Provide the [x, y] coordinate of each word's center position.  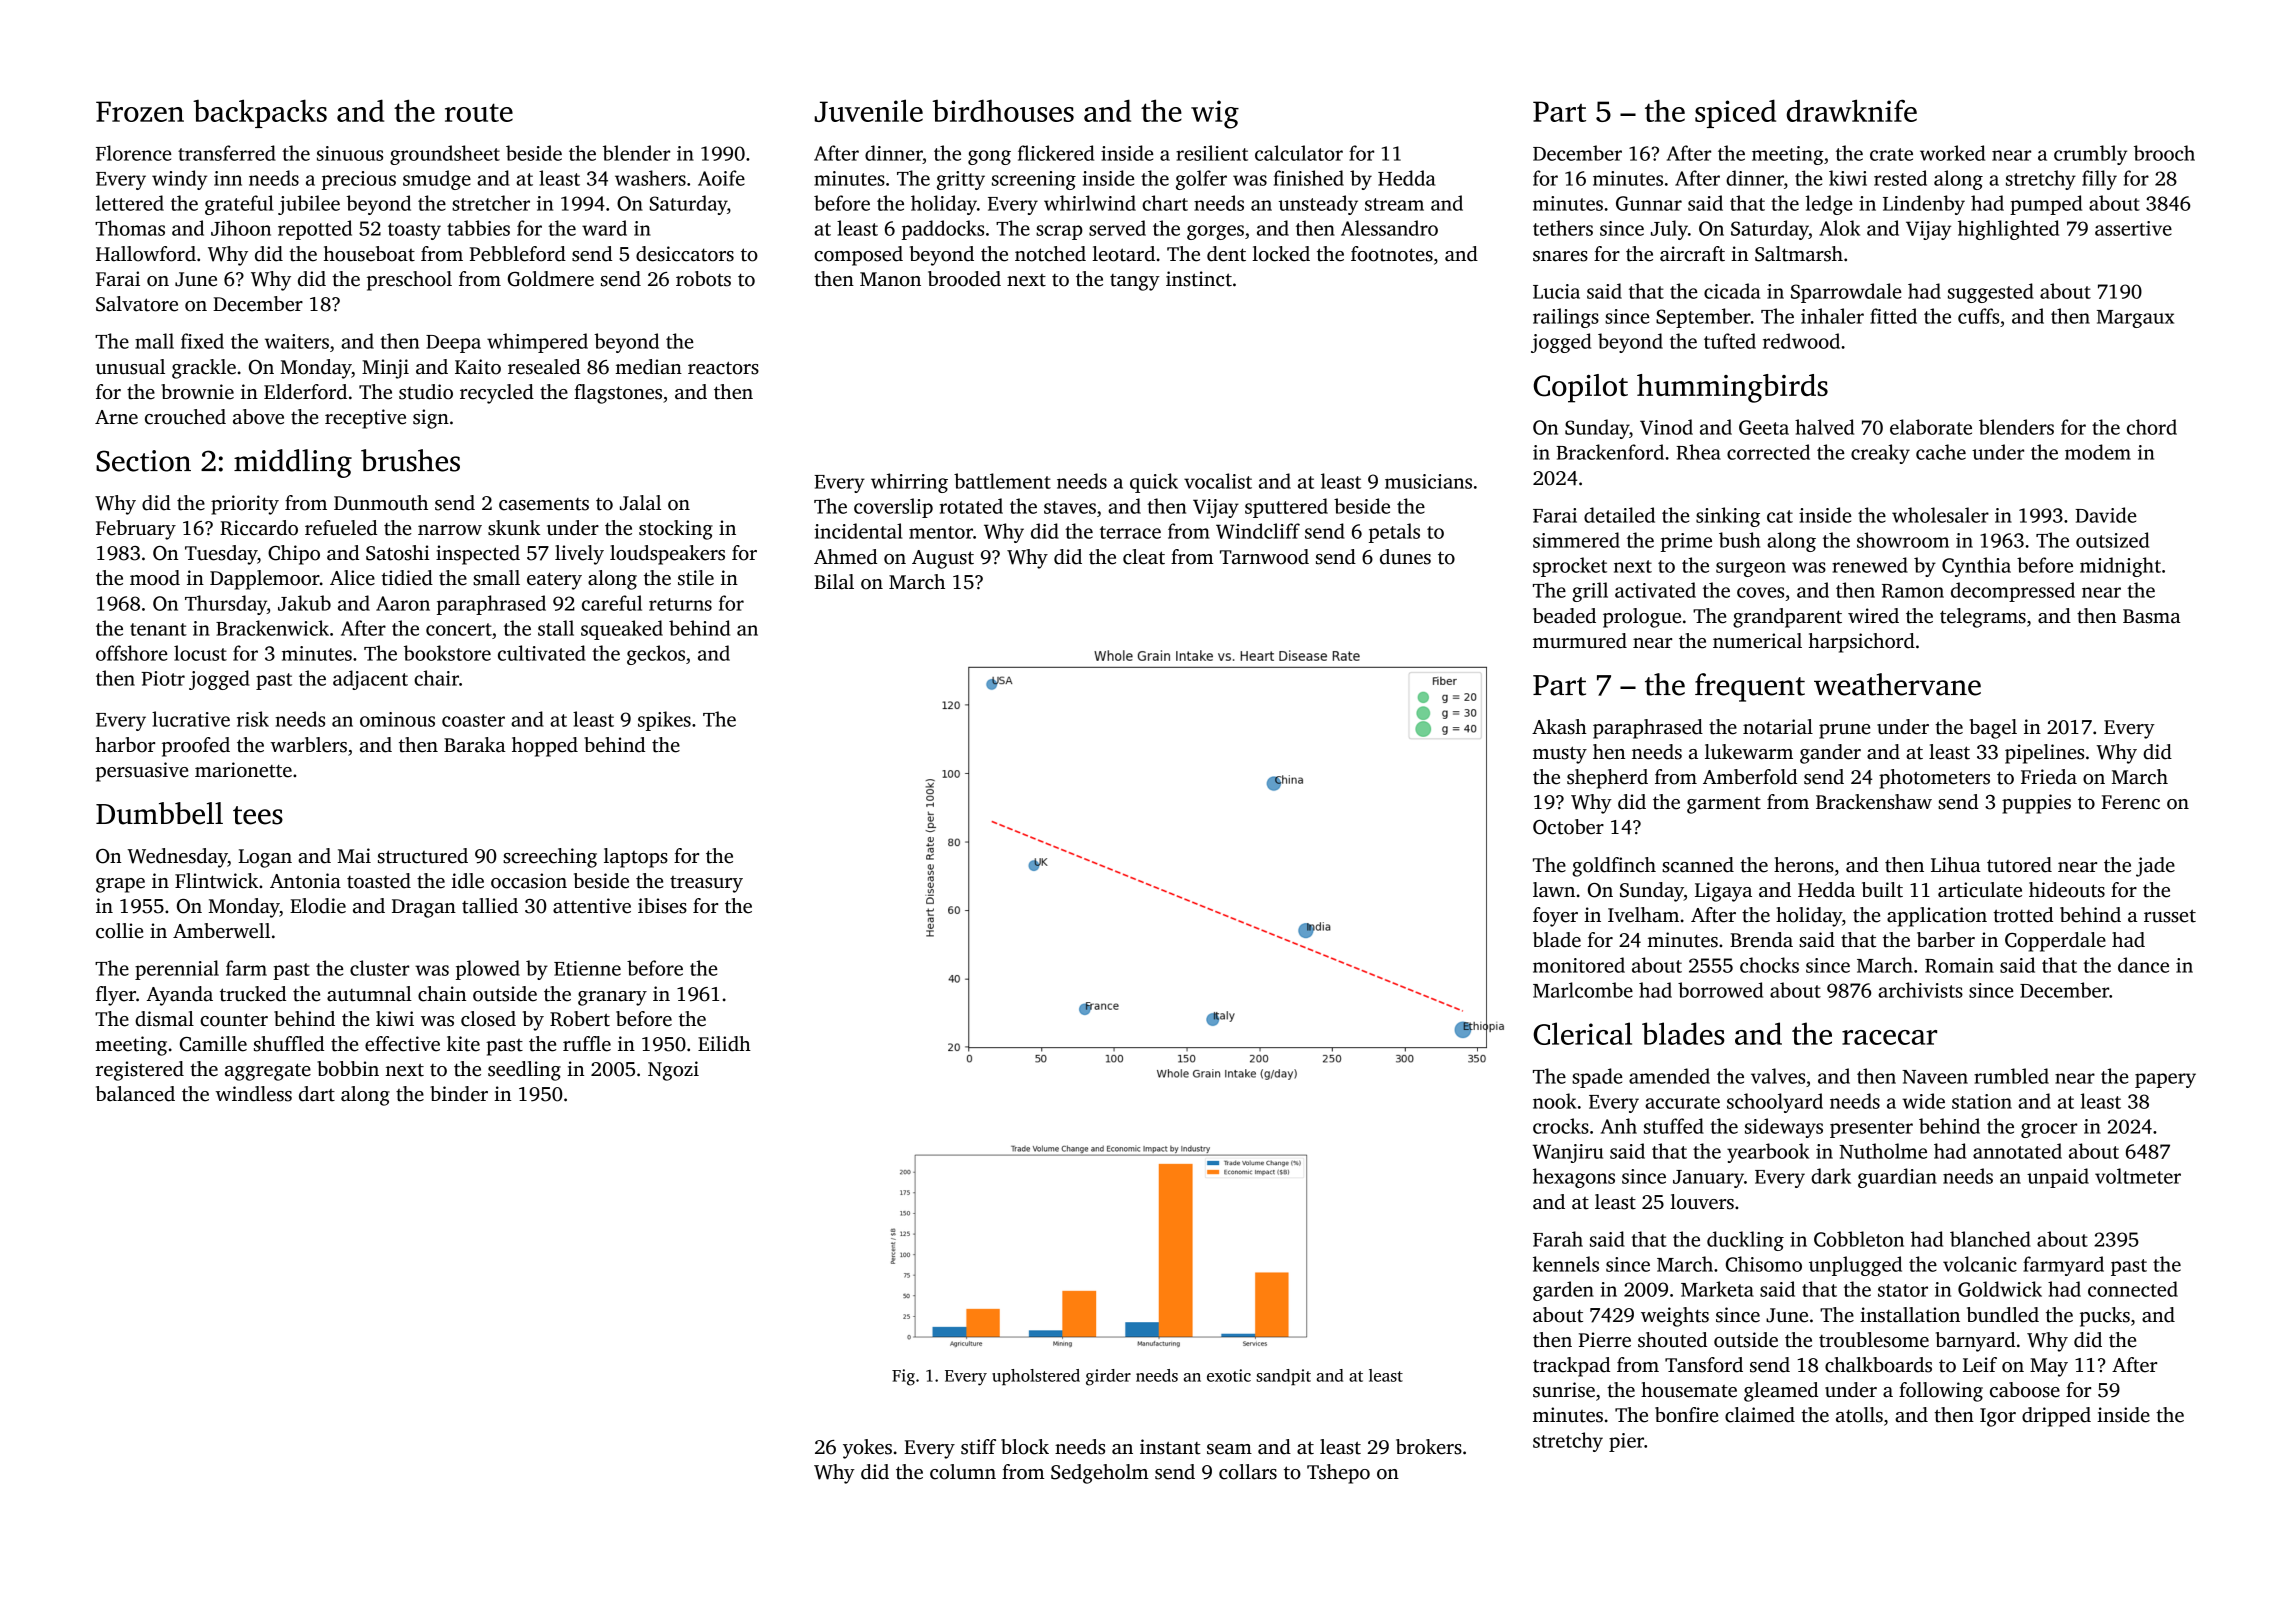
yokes [867, 1449]
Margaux [2135, 319]
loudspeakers [667, 555]
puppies [2036, 804]
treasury [706, 884]
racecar [1889, 1037]
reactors [723, 368]
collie [120, 931]
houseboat [369, 254]
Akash [1559, 727]
